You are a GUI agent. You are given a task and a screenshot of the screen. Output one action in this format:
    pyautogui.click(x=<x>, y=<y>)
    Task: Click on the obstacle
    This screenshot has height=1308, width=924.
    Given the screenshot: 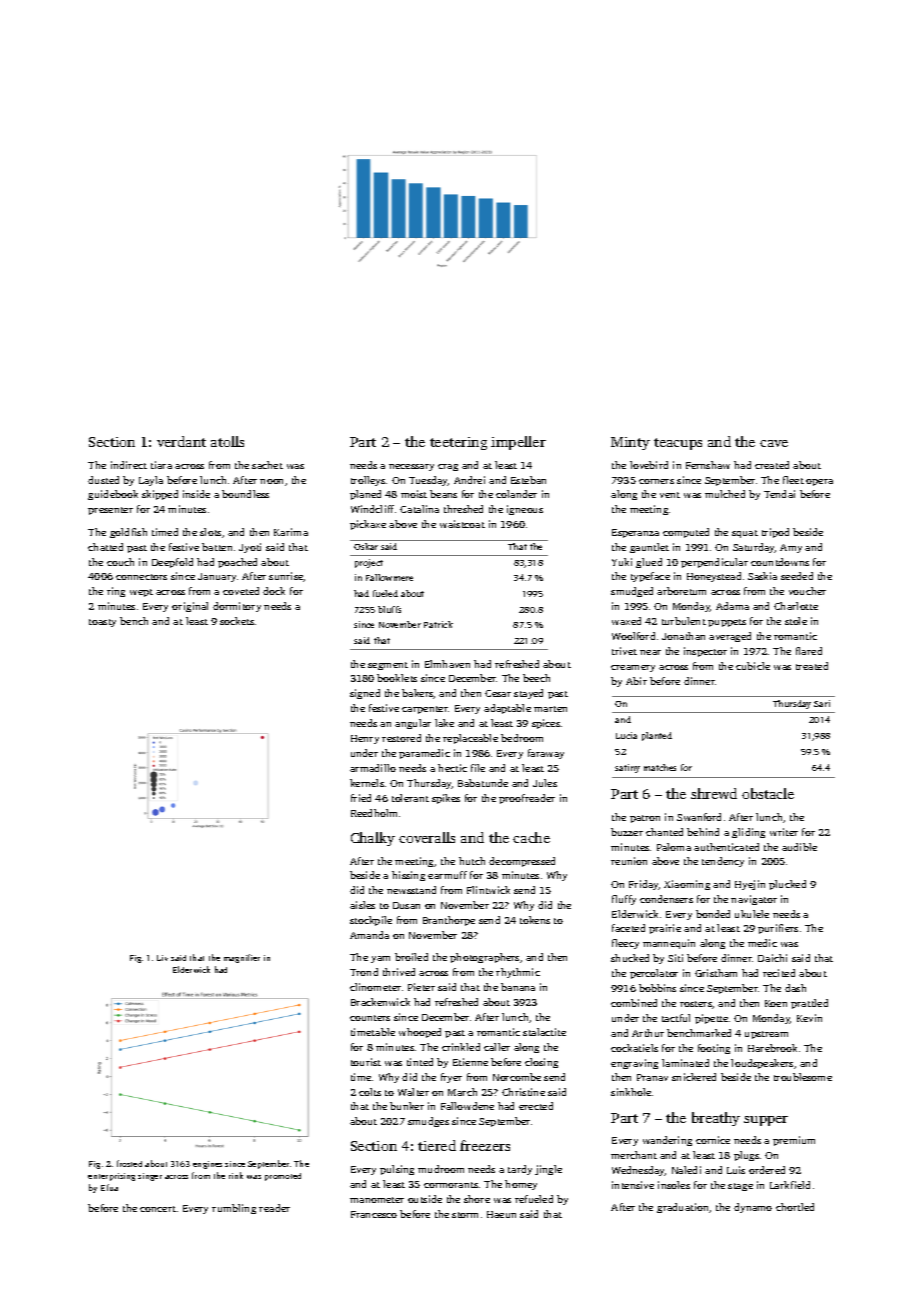 What is the action you would take?
    pyautogui.click(x=768, y=793)
